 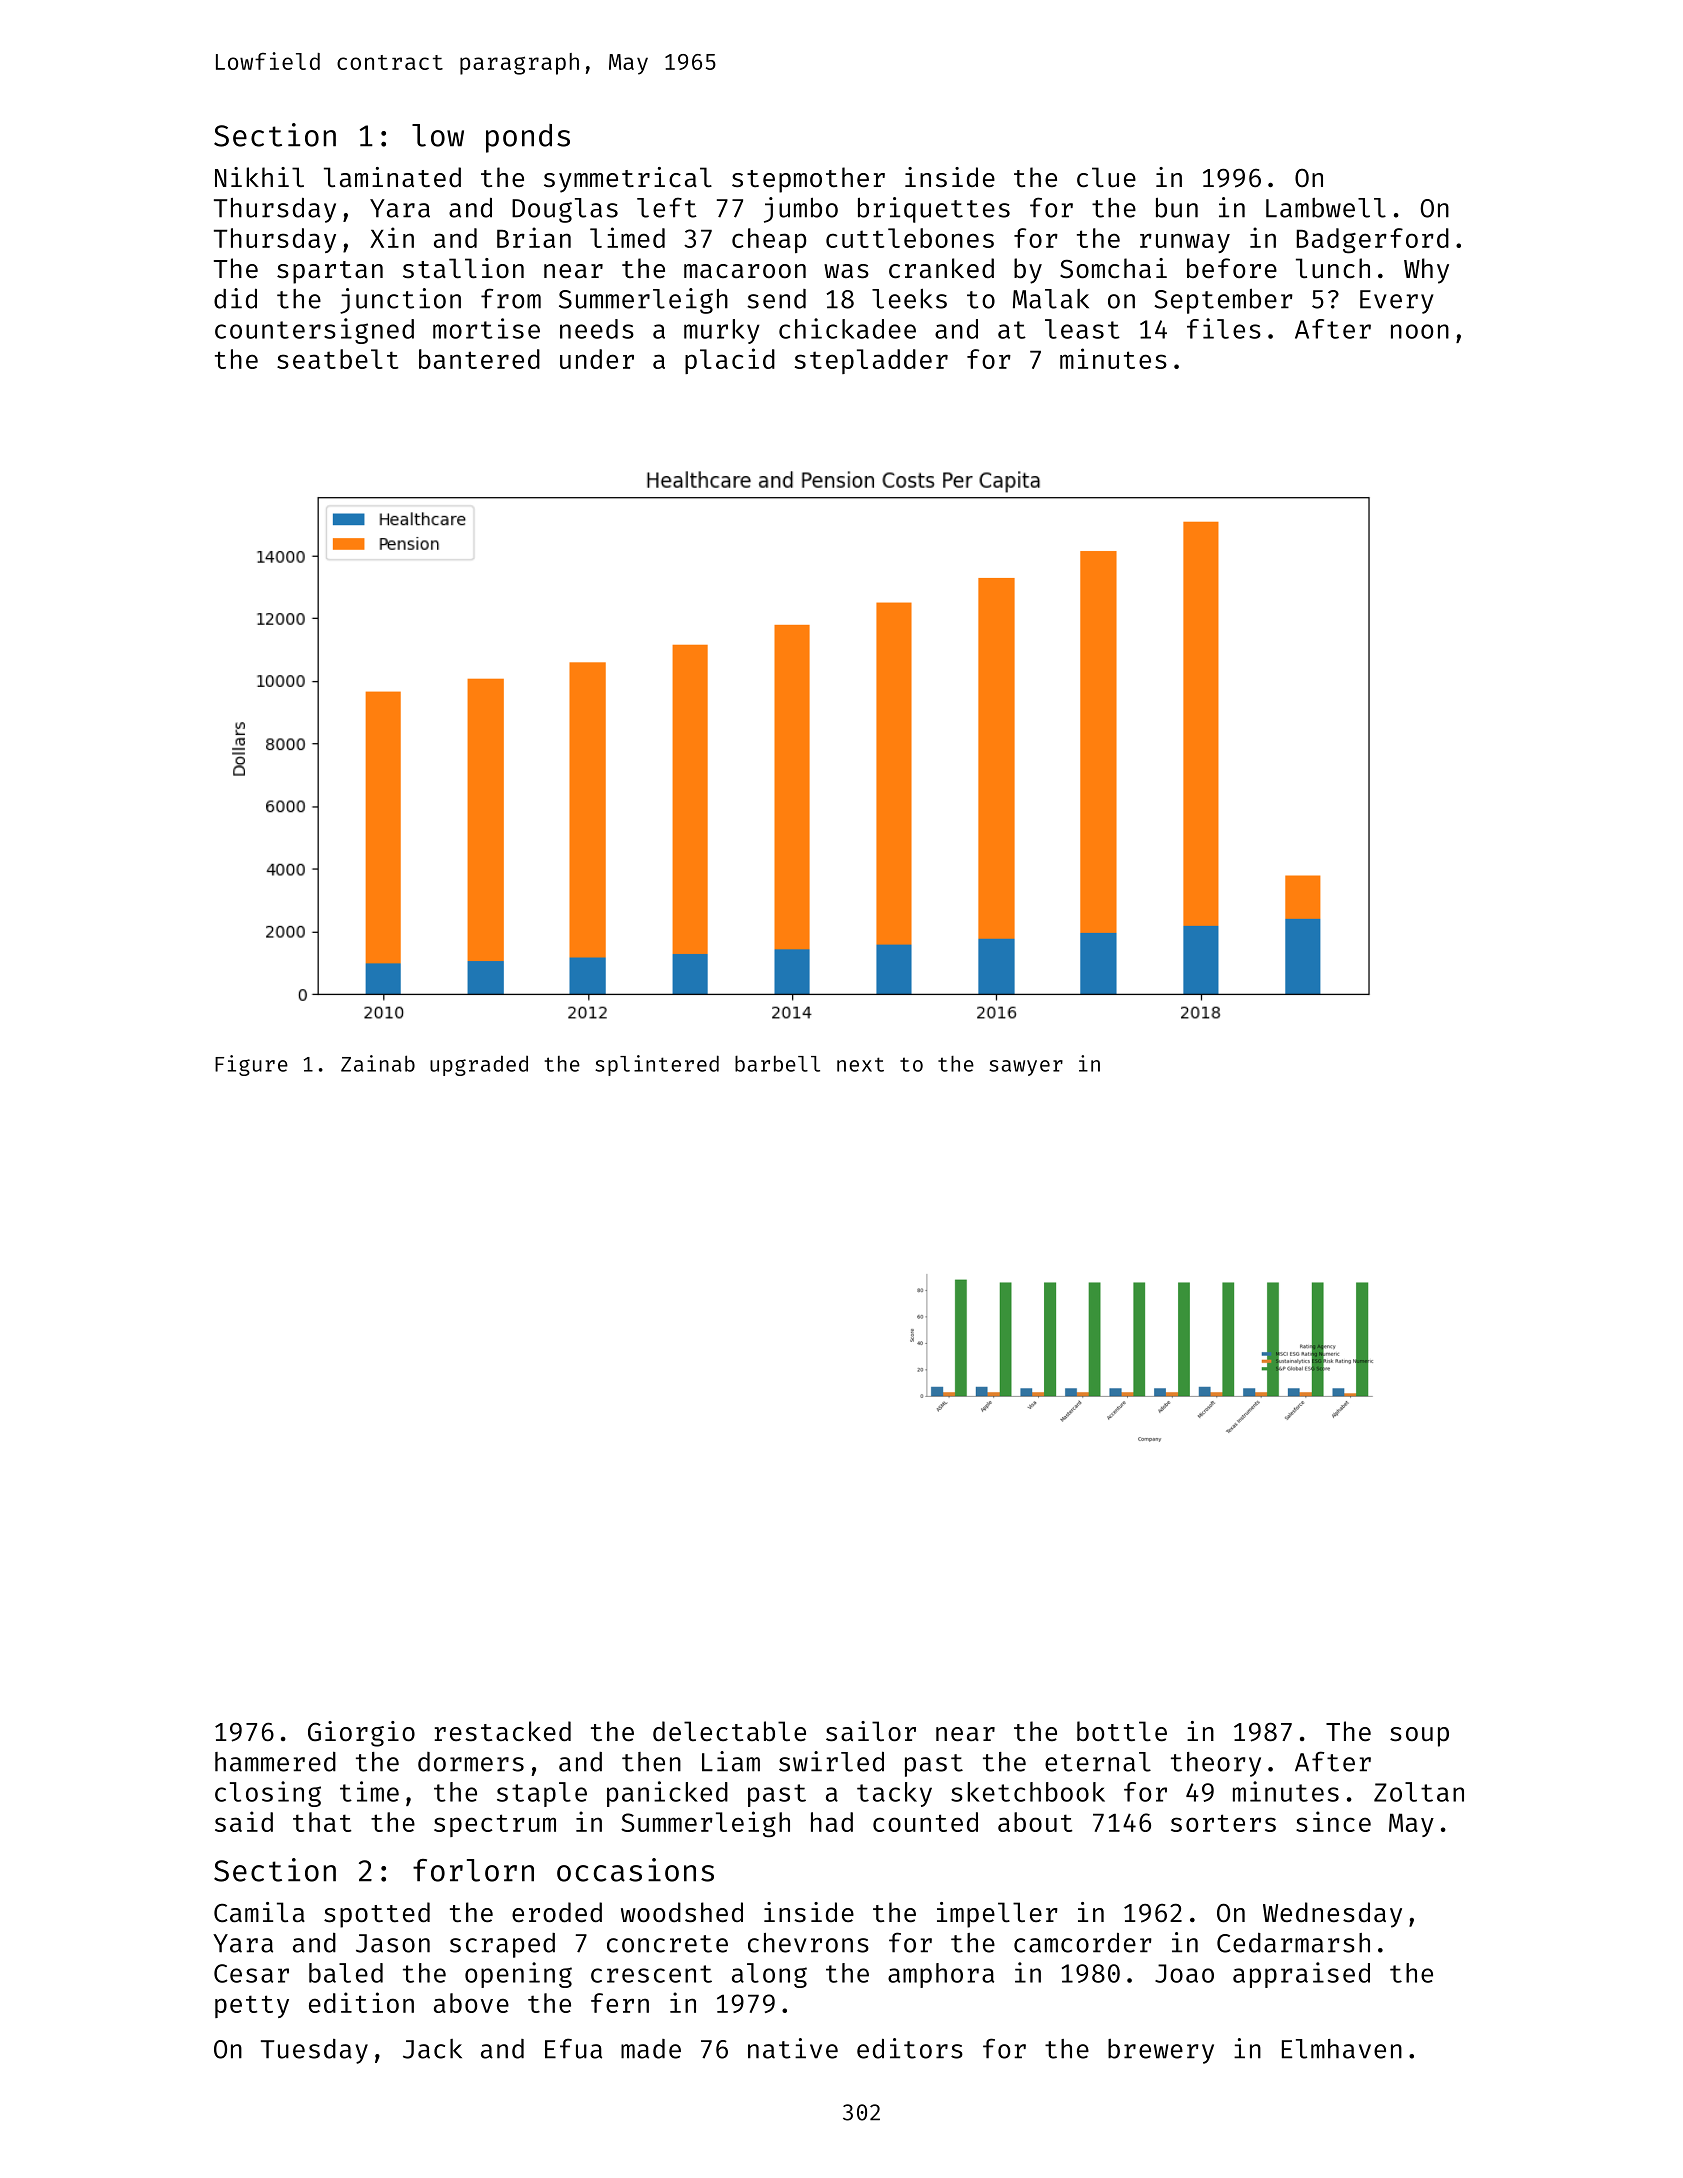 What do you see at coordinates (337, 359) in the screenshot?
I see `seatbelt` at bounding box center [337, 359].
